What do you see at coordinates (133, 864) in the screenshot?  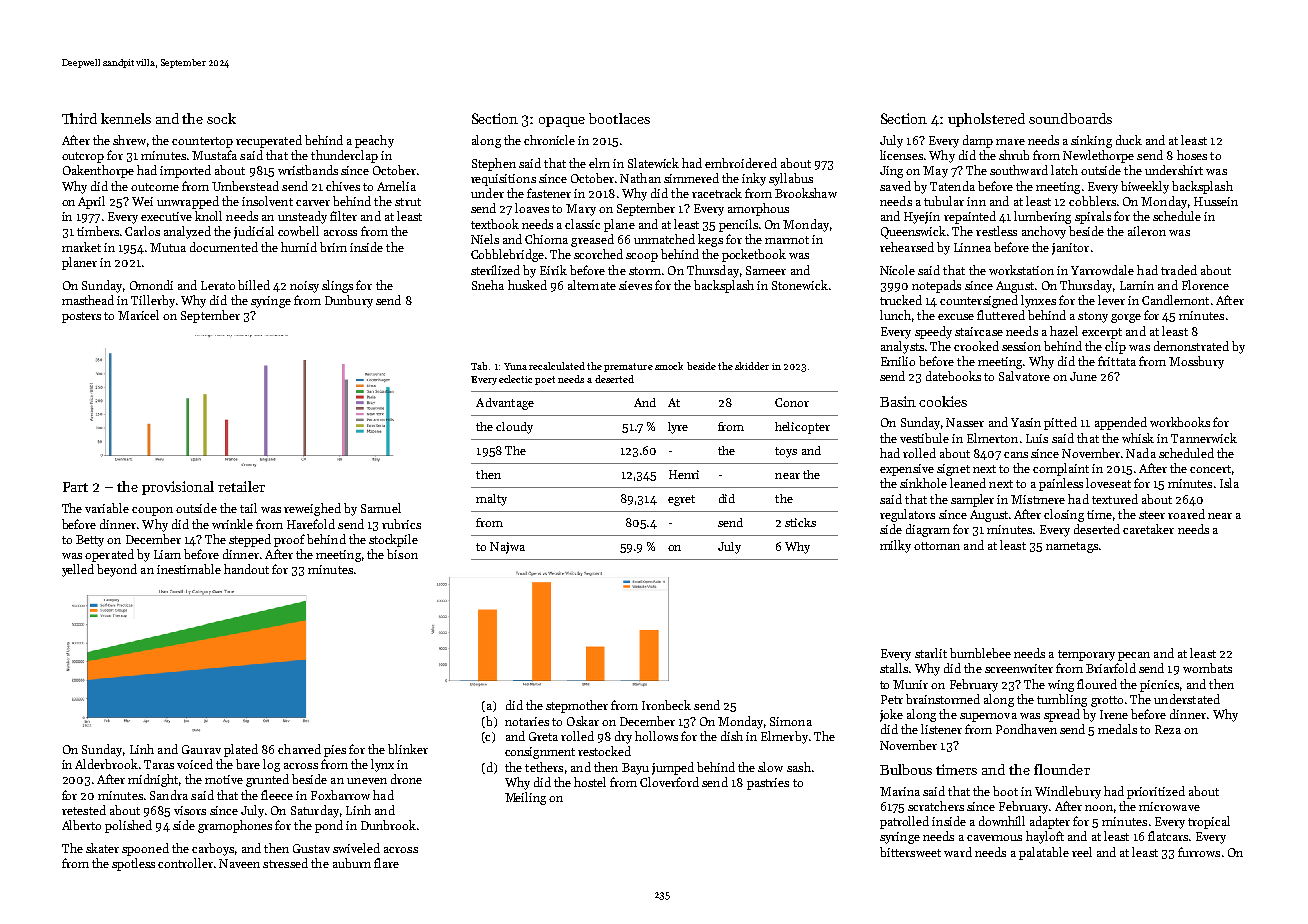 I see `spotless` at bounding box center [133, 864].
